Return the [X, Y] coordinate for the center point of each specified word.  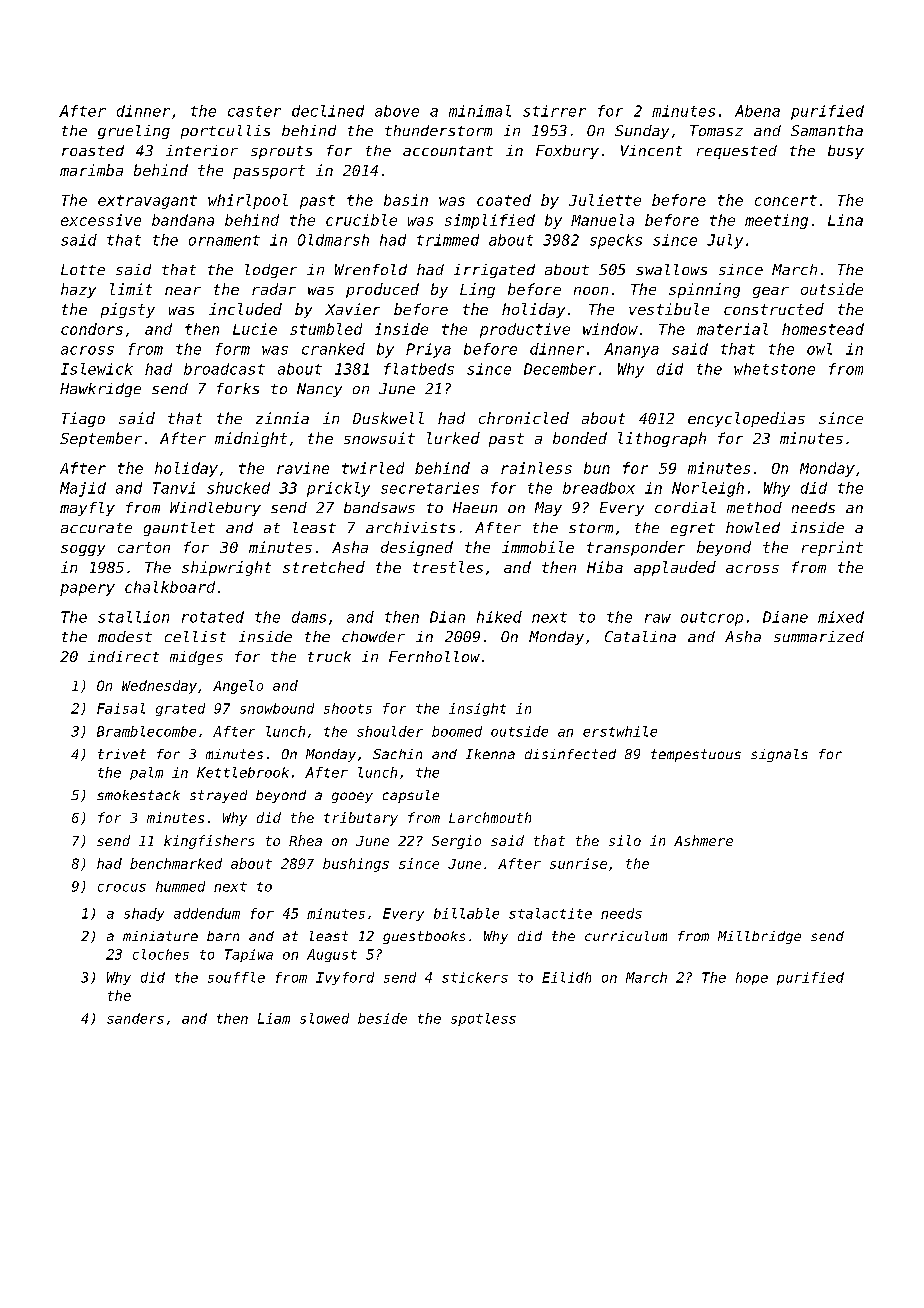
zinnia [282, 418]
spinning [704, 290]
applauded [675, 568]
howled [753, 527]
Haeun [475, 507]
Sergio [456, 842]
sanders [135, 1018]
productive [525, 330]
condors [92, 329]
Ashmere [703, 840]
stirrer [554, 111]
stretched [324, 567]
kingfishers [209, 842]
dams [309, 617]
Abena [757, 111]
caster [254, 111]
